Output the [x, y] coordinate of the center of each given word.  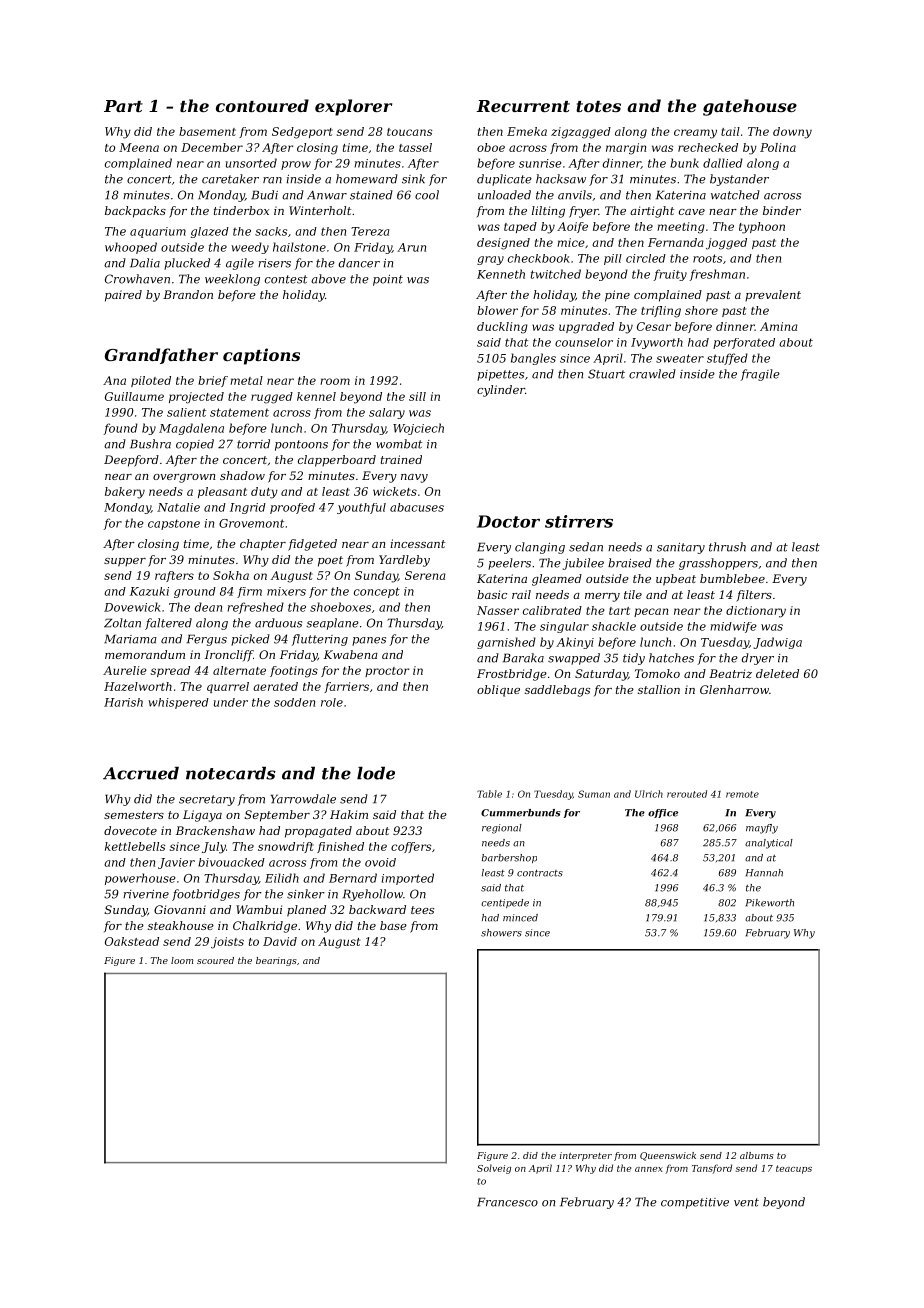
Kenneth [501, 274]
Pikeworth [770, 903]
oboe [491, 147]
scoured [215, 960]
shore [701, 310]
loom [182, 960]
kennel [316, 396]
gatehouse [750, 107]
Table [489, 794]
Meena [139, 147]
